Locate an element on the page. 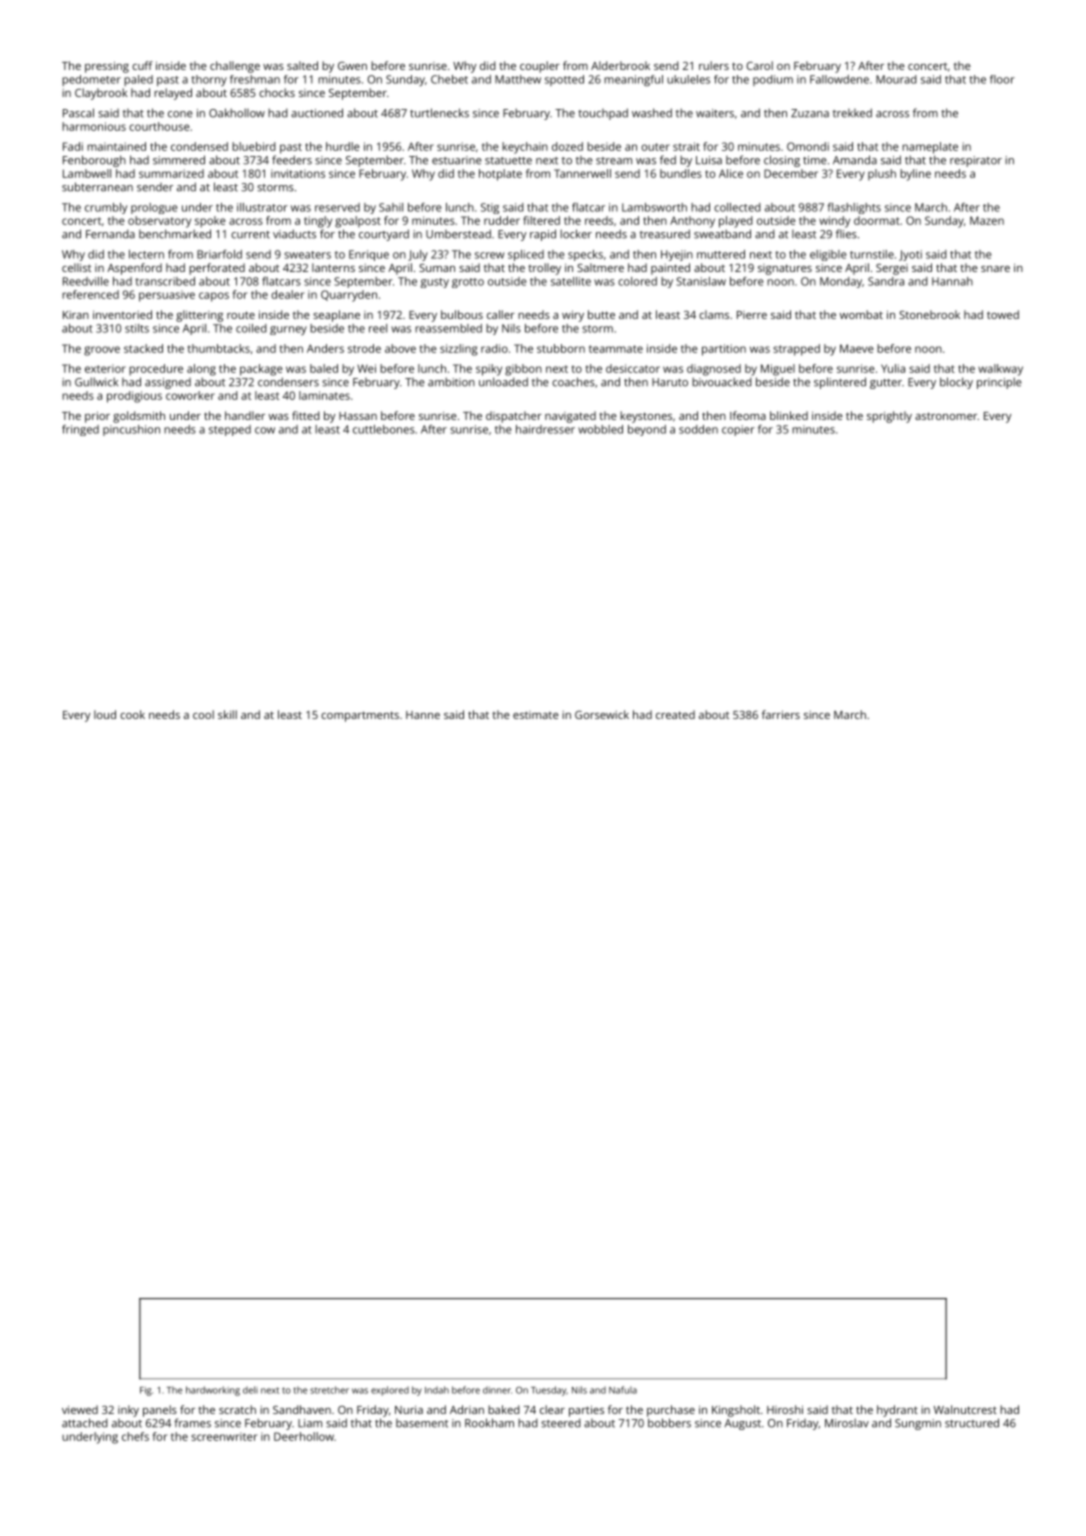  created is located at coordinates (675, 714).
